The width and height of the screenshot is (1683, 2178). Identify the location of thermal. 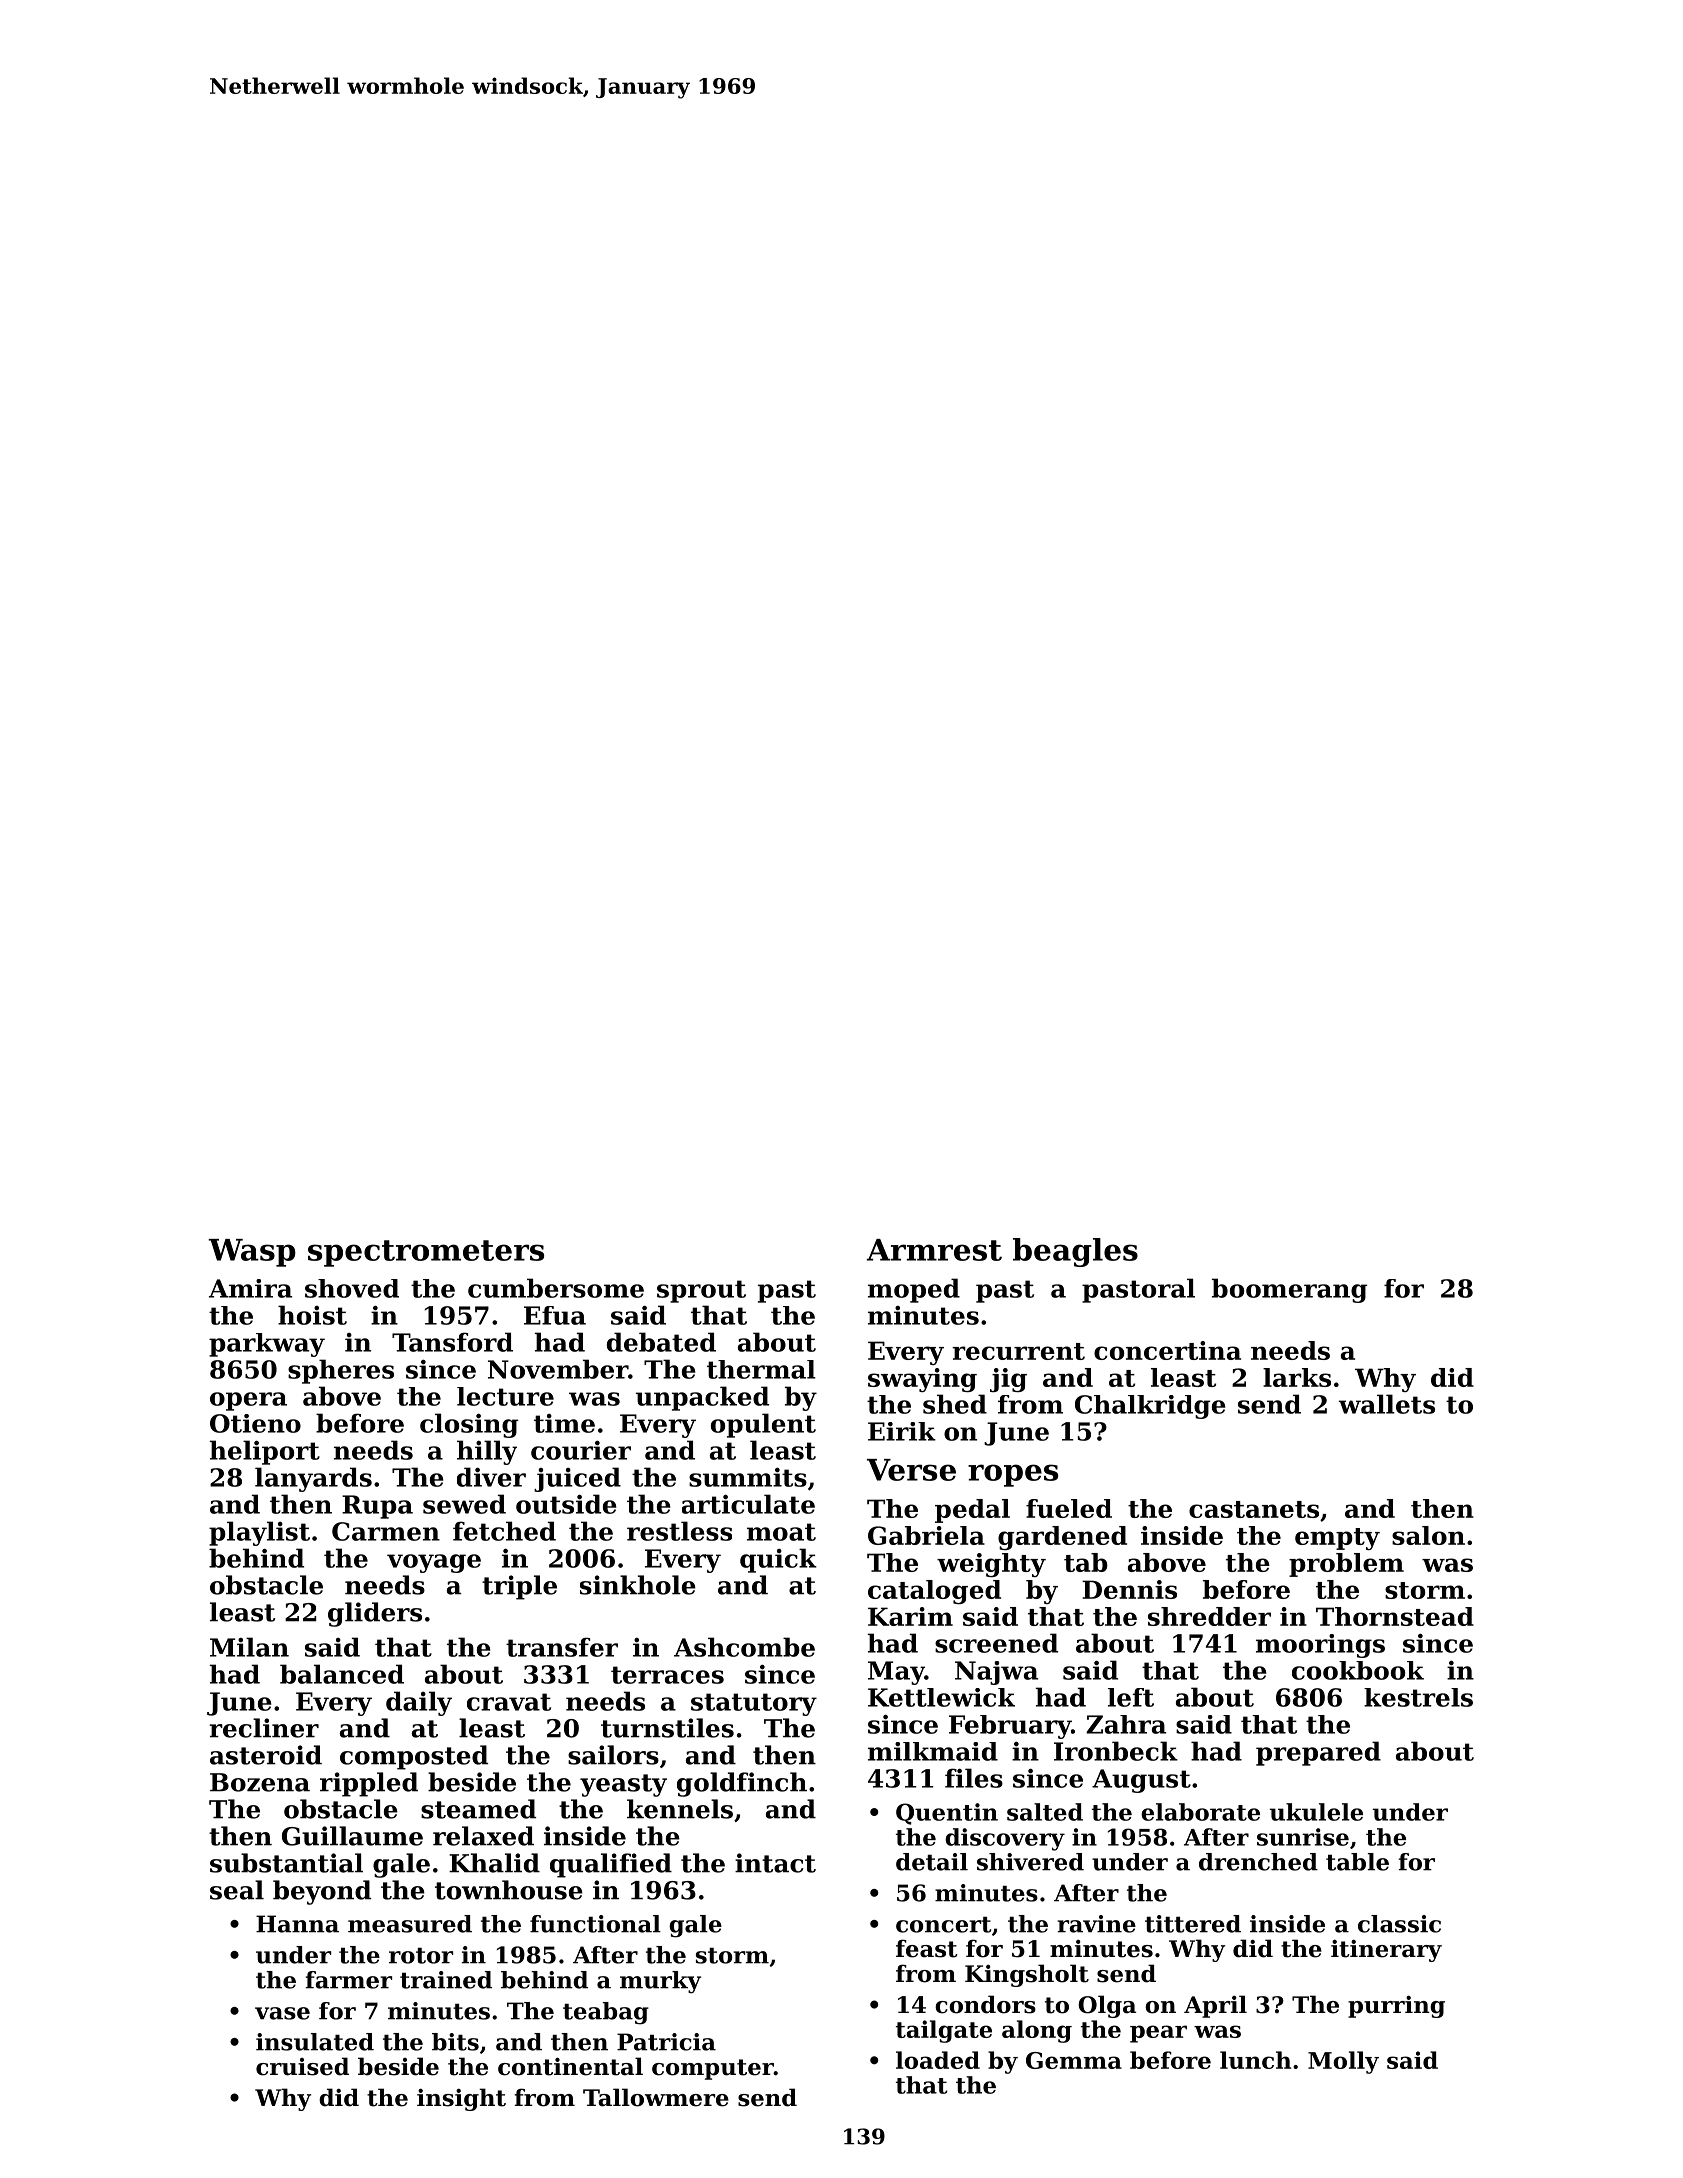
(761, 1369).
